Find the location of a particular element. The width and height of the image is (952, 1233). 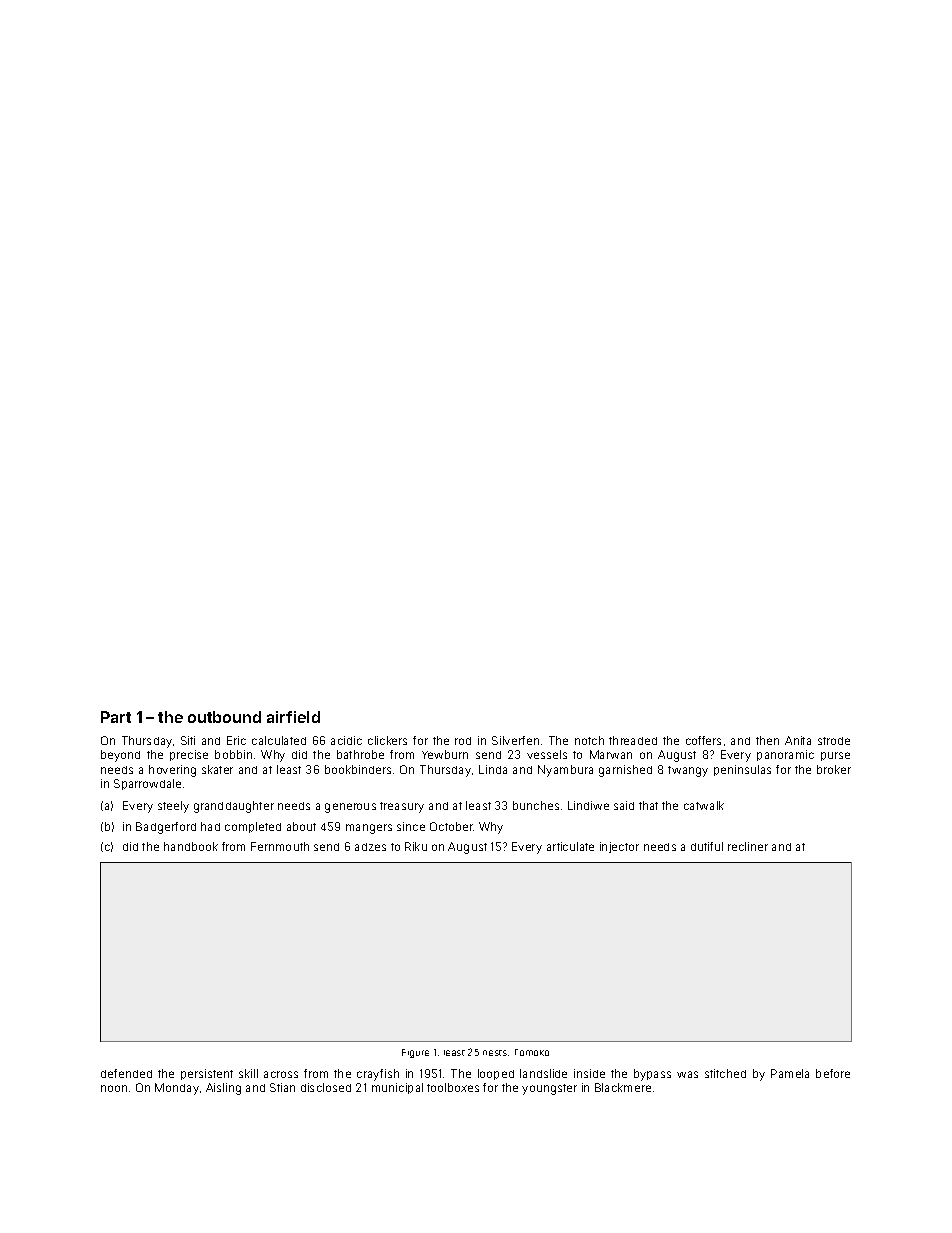

looped is located at coordinates (496, 1074).
